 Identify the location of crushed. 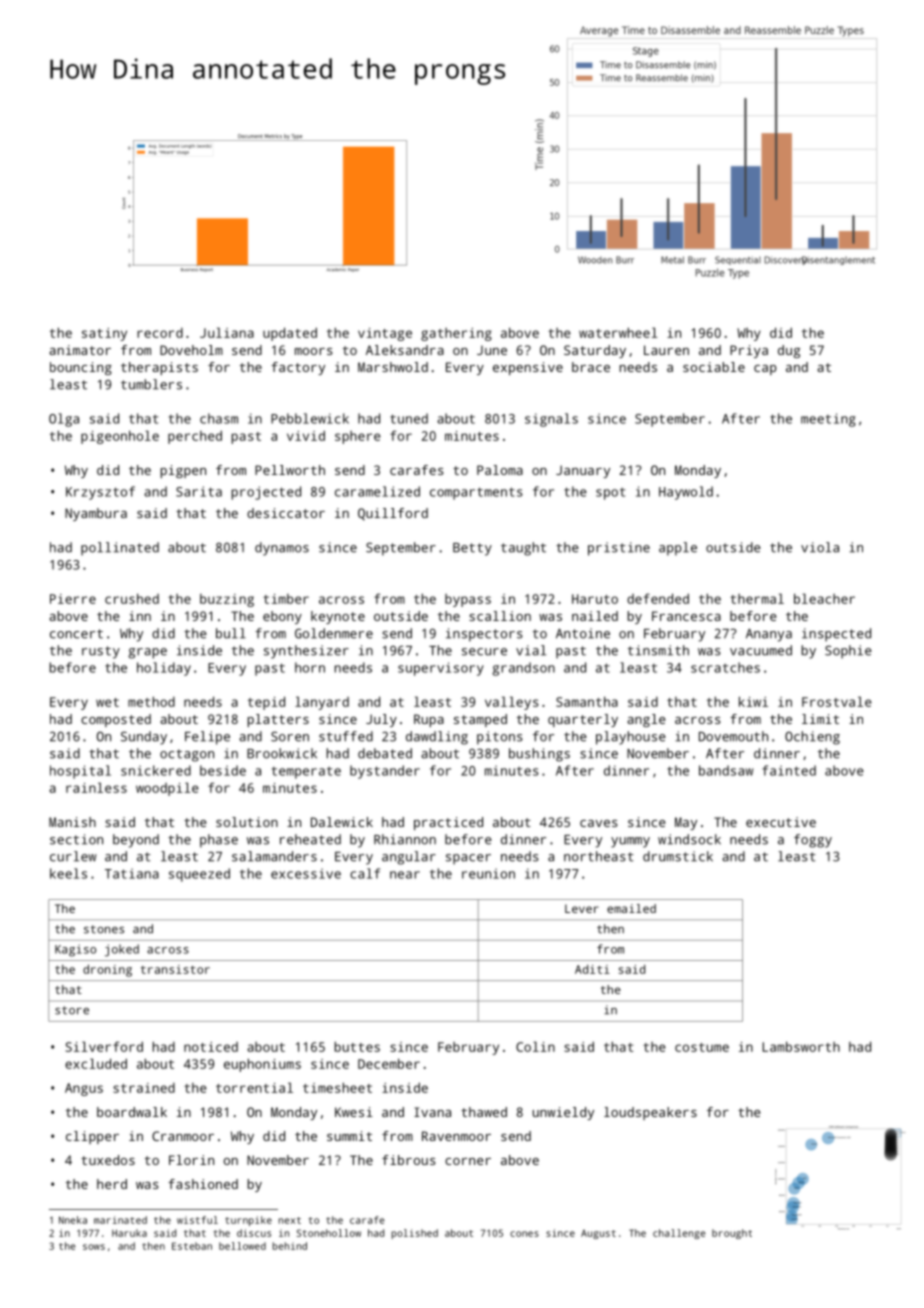
(132, 598).
